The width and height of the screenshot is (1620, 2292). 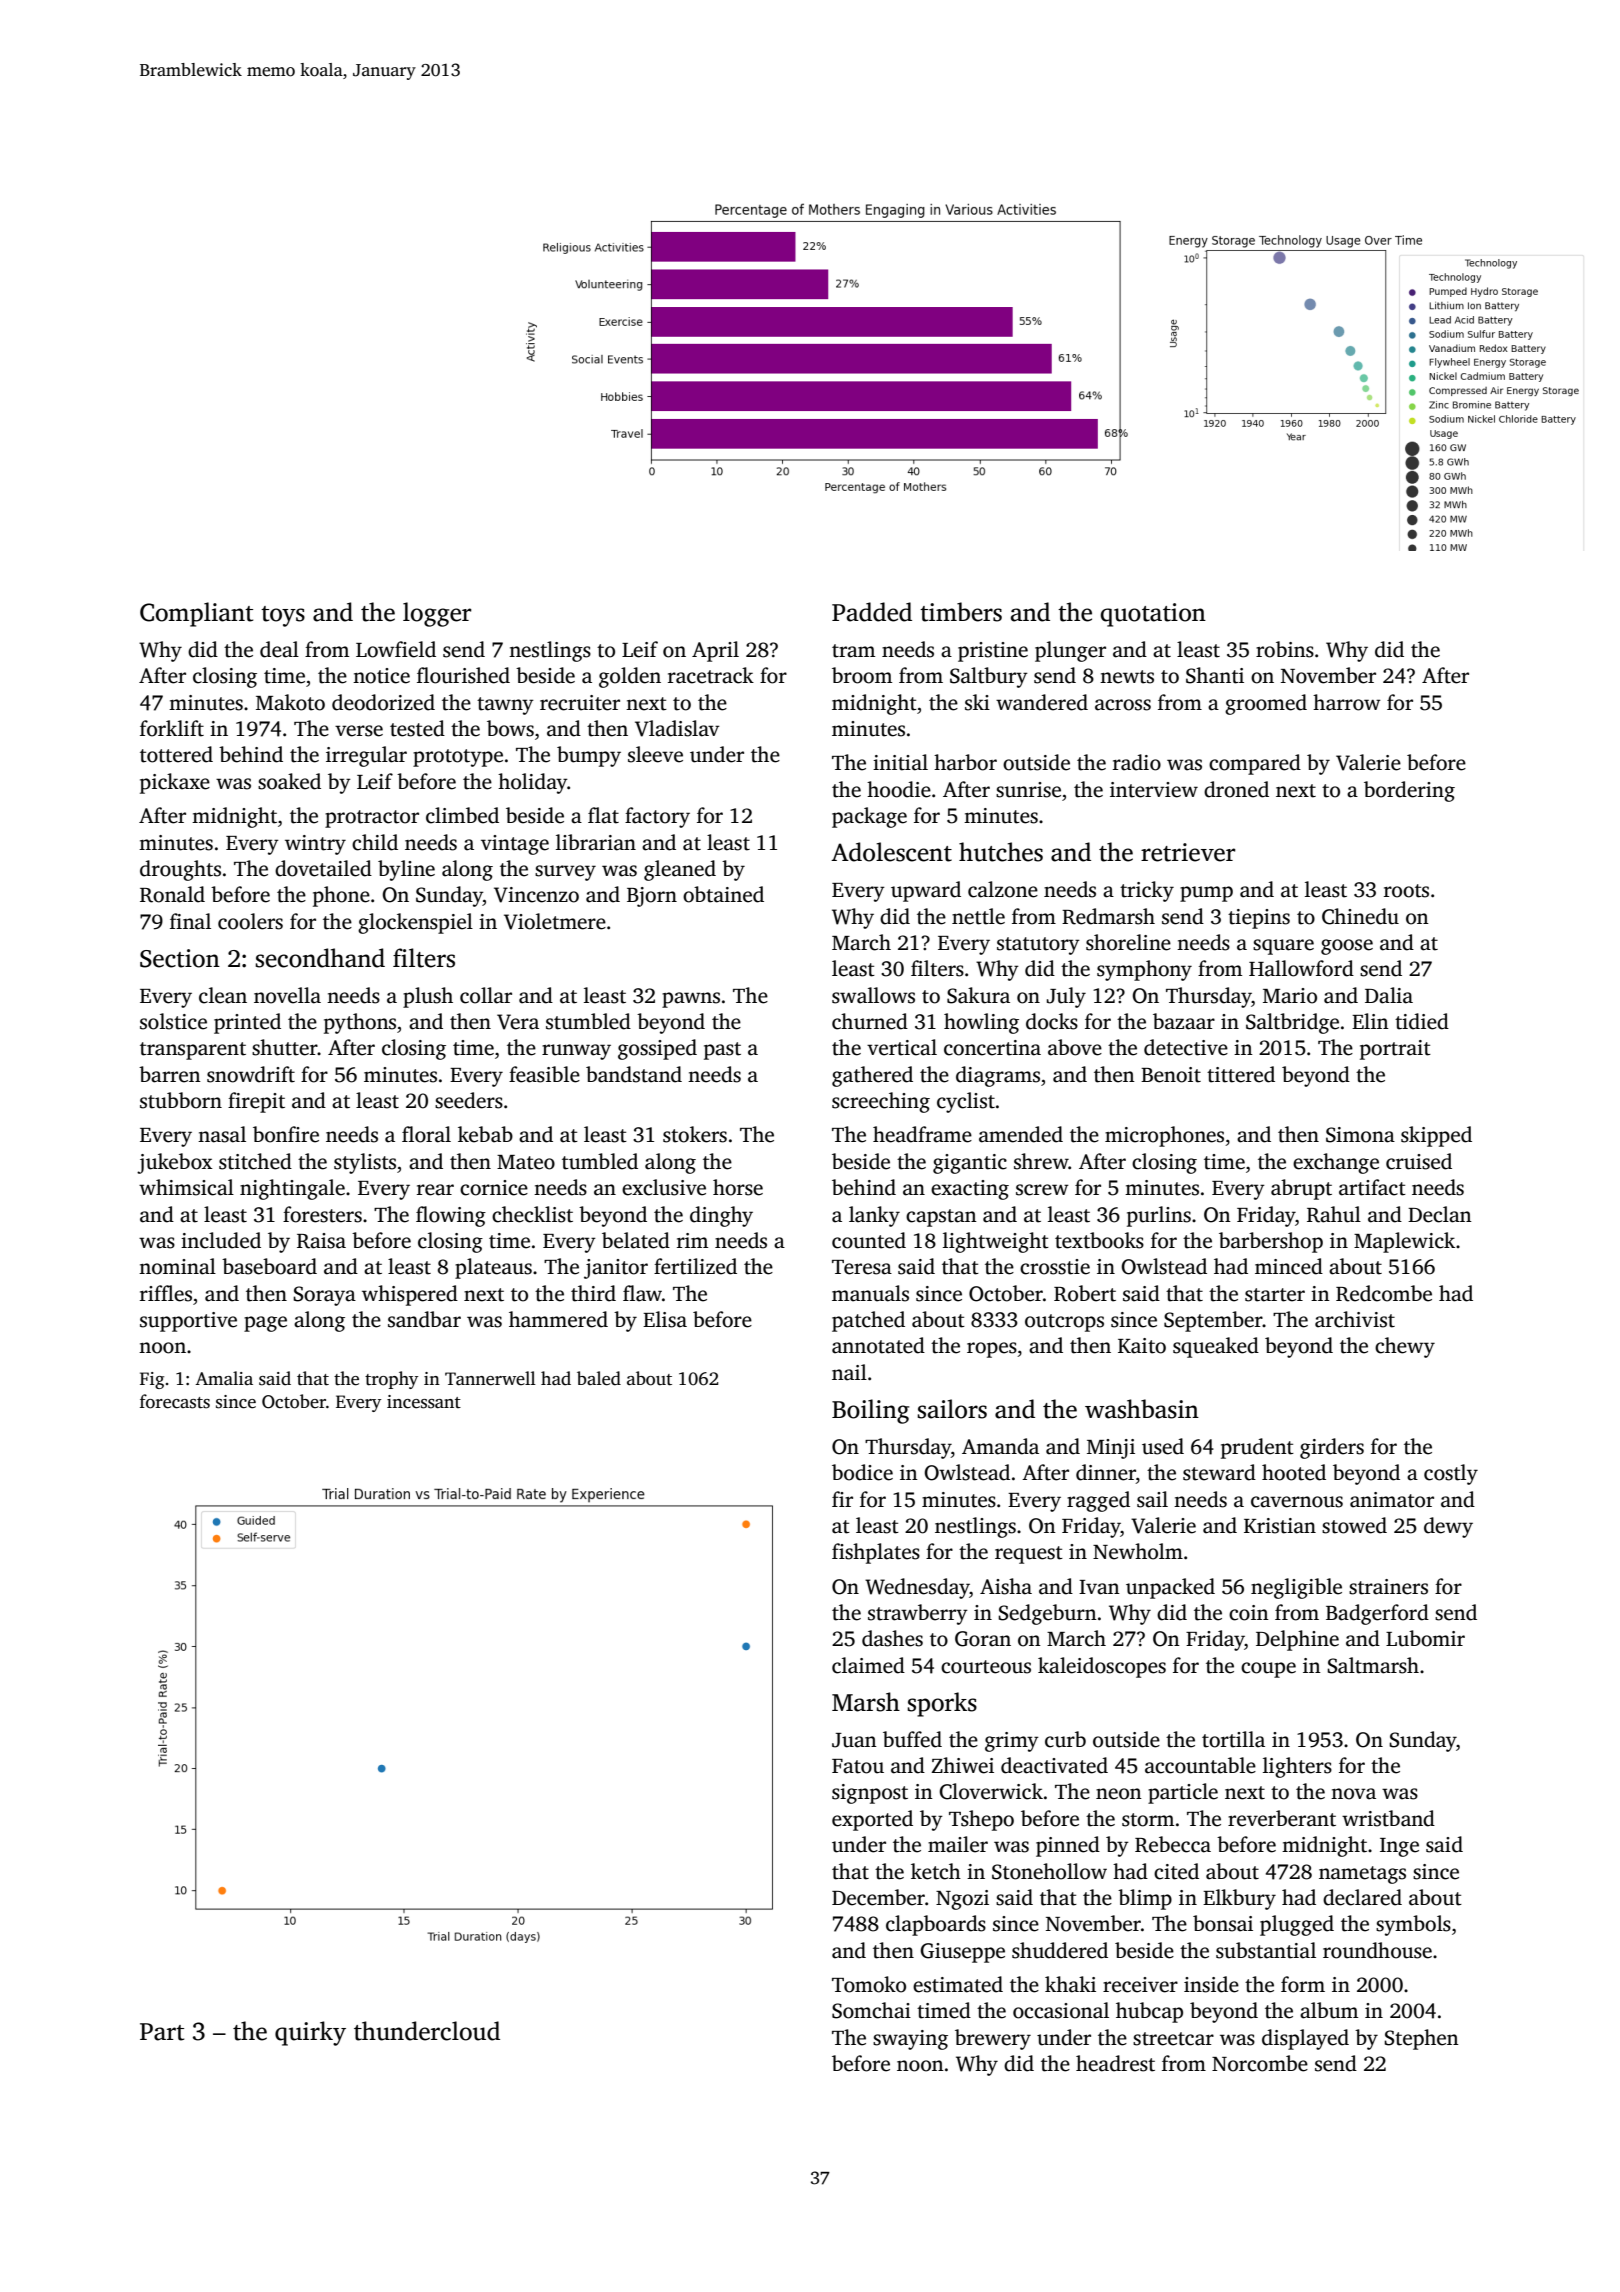 What do you see at coordinates (1144, 970) in the screenshot?
I see `symphony` at bounding box center [1144, 970].
